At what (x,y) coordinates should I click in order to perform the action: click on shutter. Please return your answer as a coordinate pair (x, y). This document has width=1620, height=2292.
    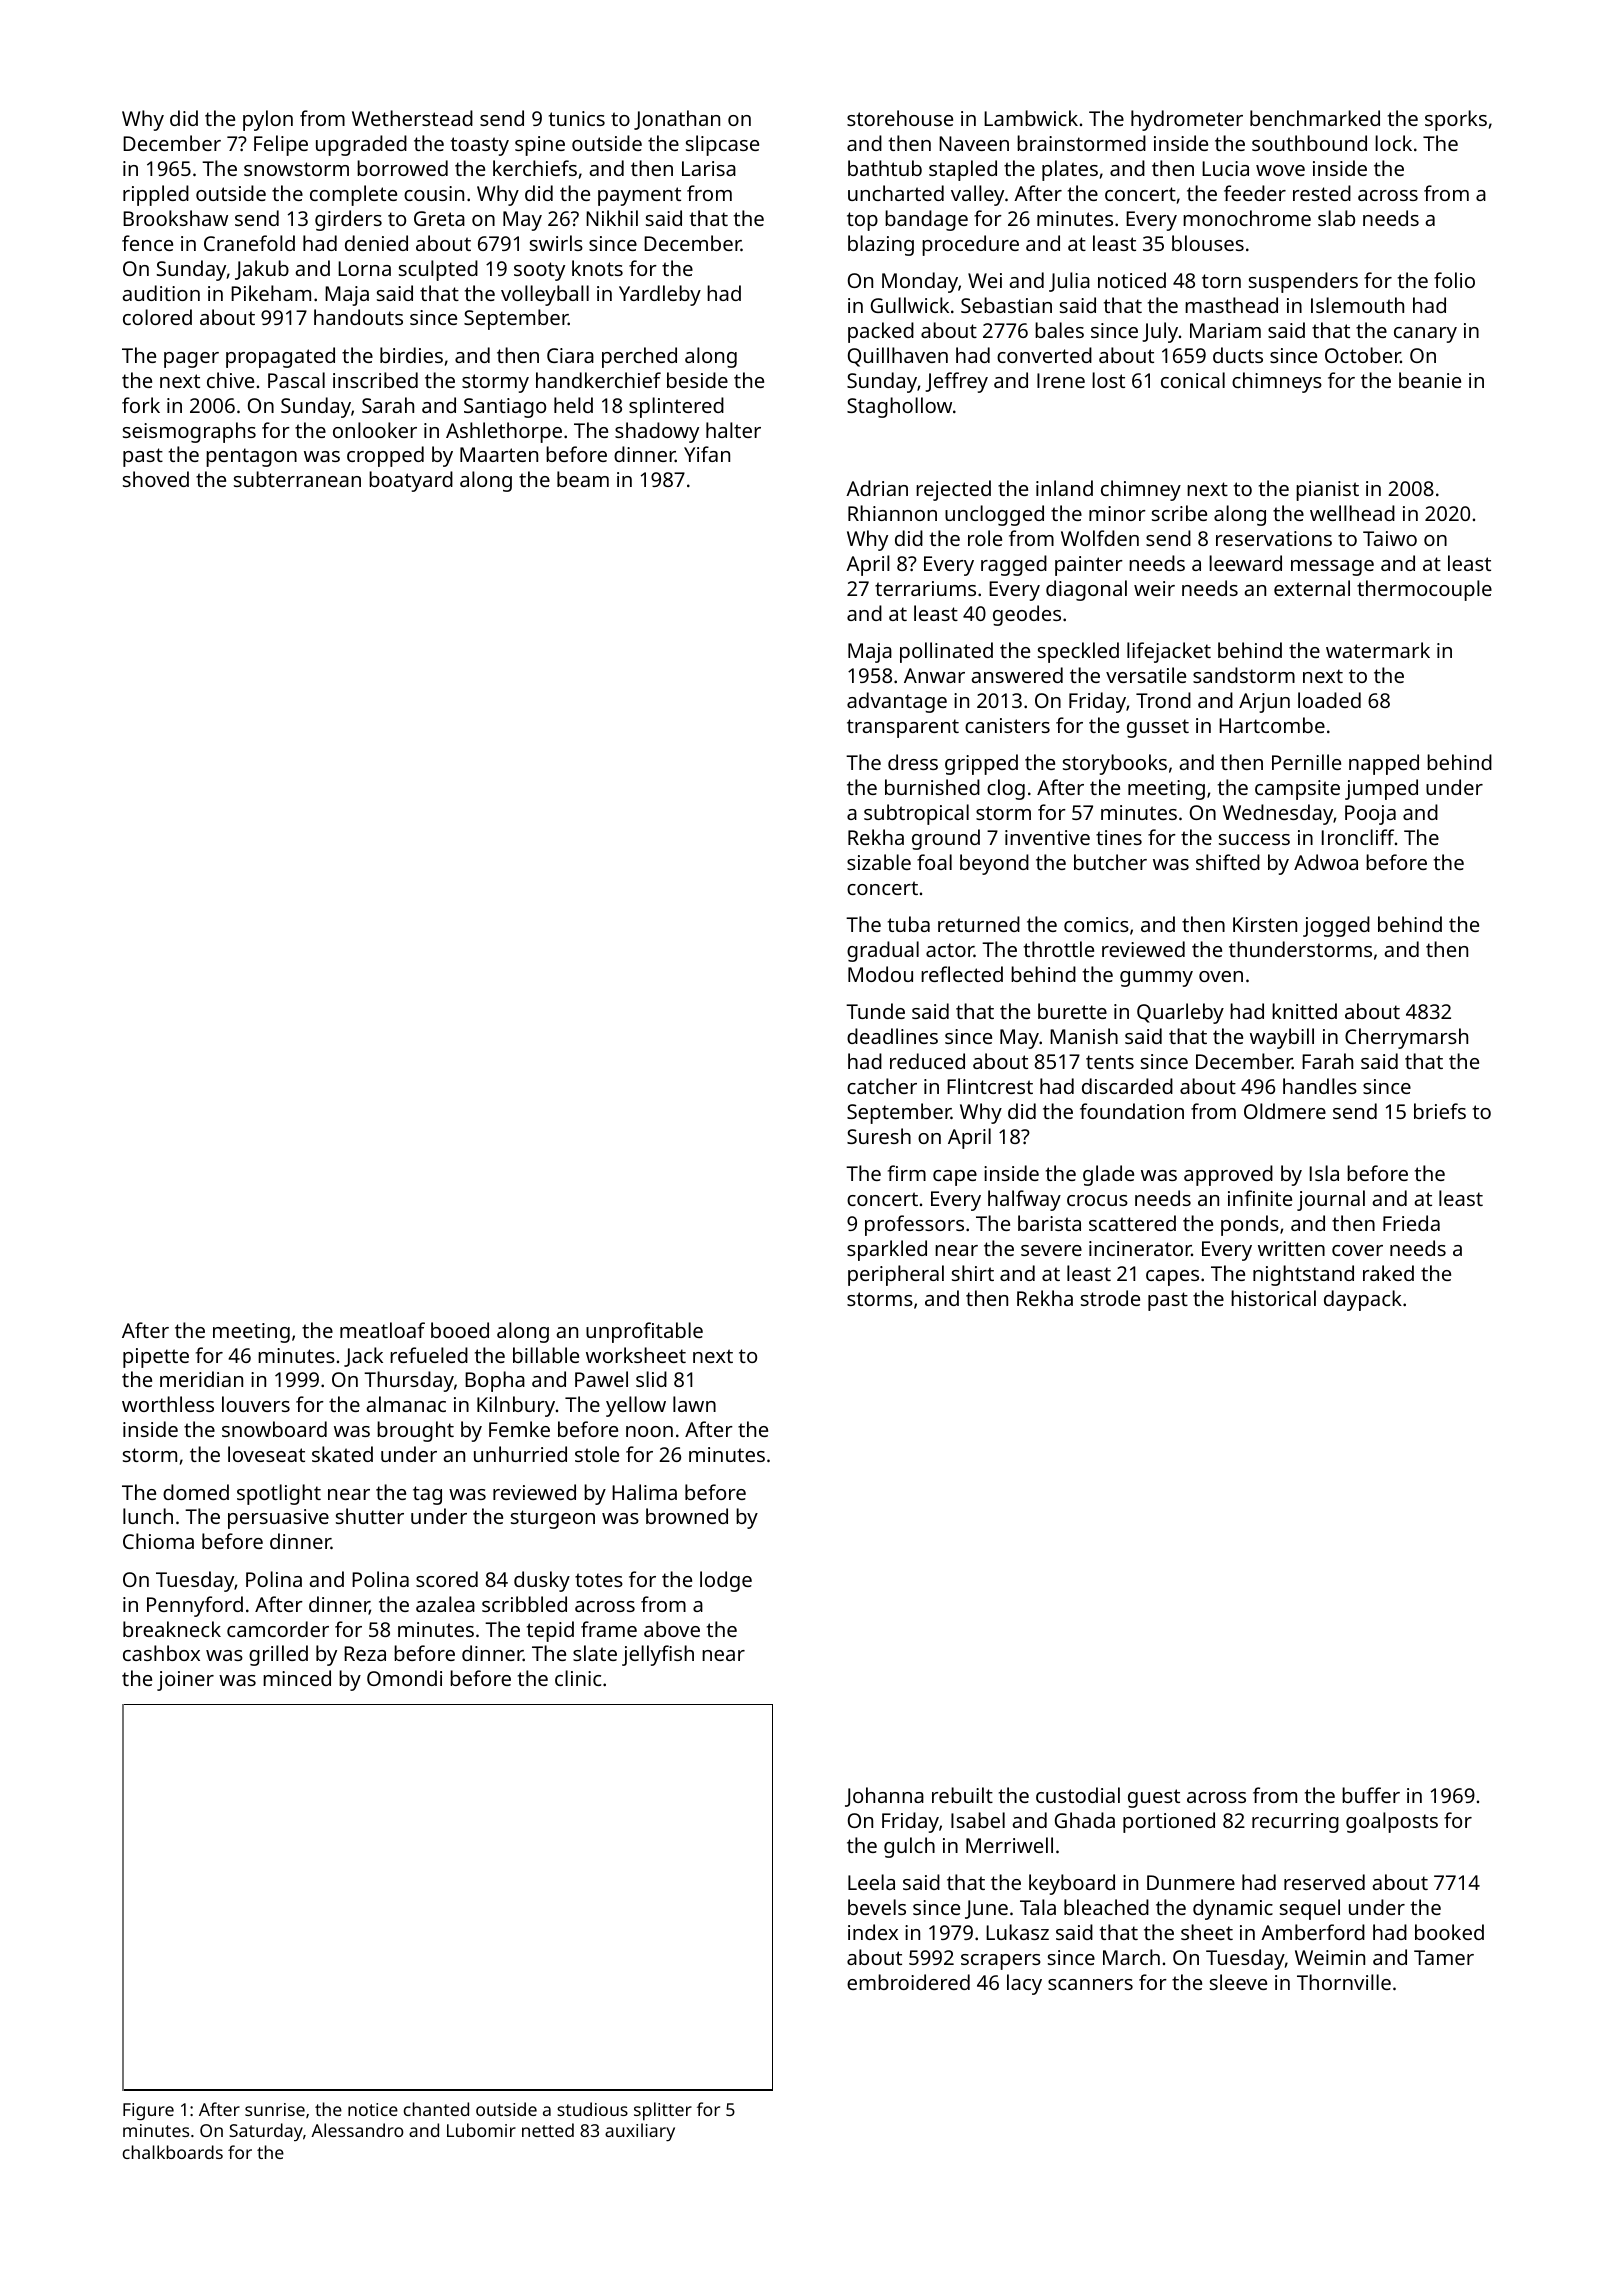
    Looking at the image, I should click on (370, 1516).
